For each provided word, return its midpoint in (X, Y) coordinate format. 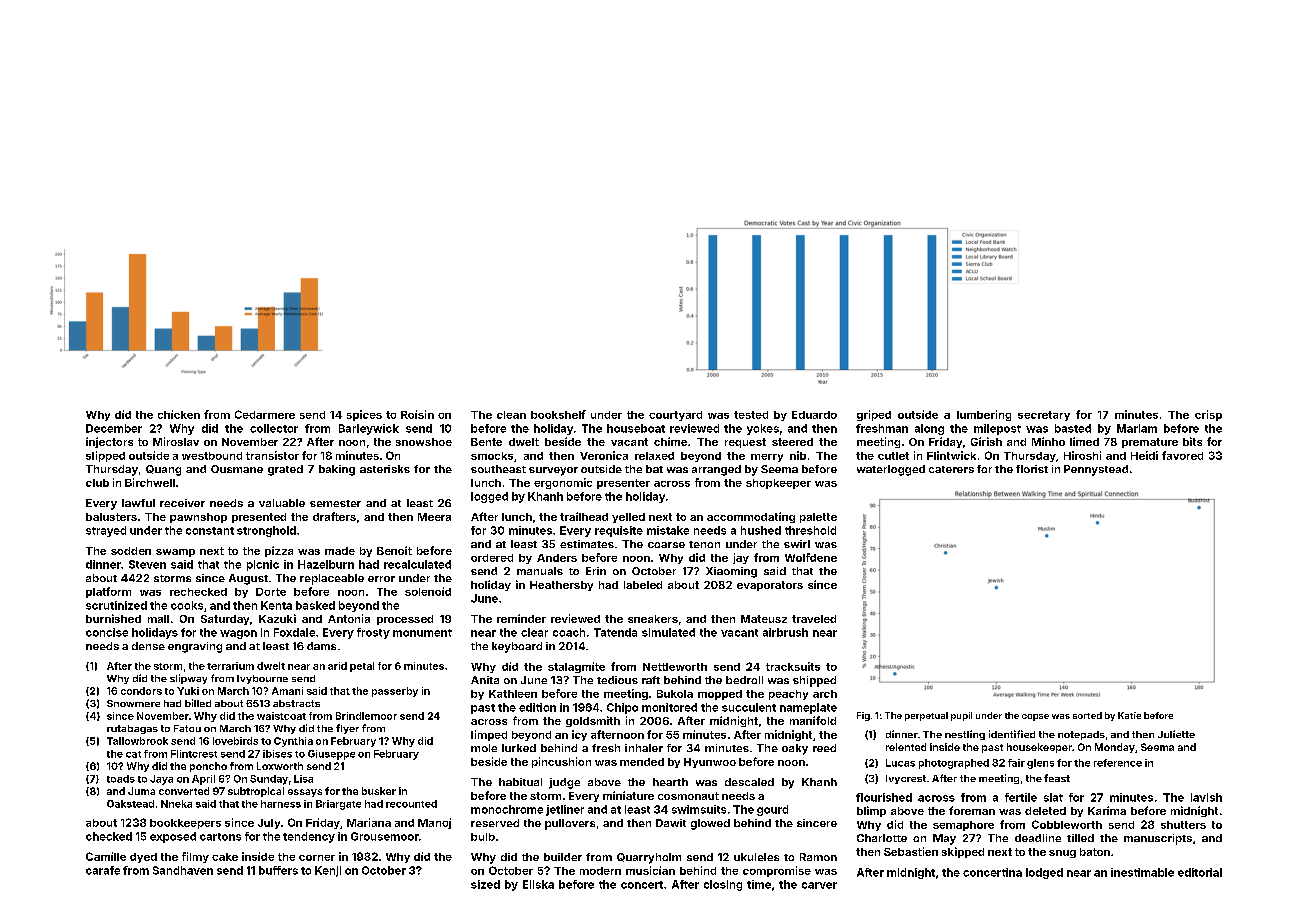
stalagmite (576, 667)
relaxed (654, 456)
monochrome (507, 809)
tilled (1080, 838)
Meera (434, 517)
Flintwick (951, 455)
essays (305, 793)
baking (337, 470)
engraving (195, 647)
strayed (106, 531)
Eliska (538, 884)
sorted (1087, 715)
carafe (103, 870)
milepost (997, 429)
